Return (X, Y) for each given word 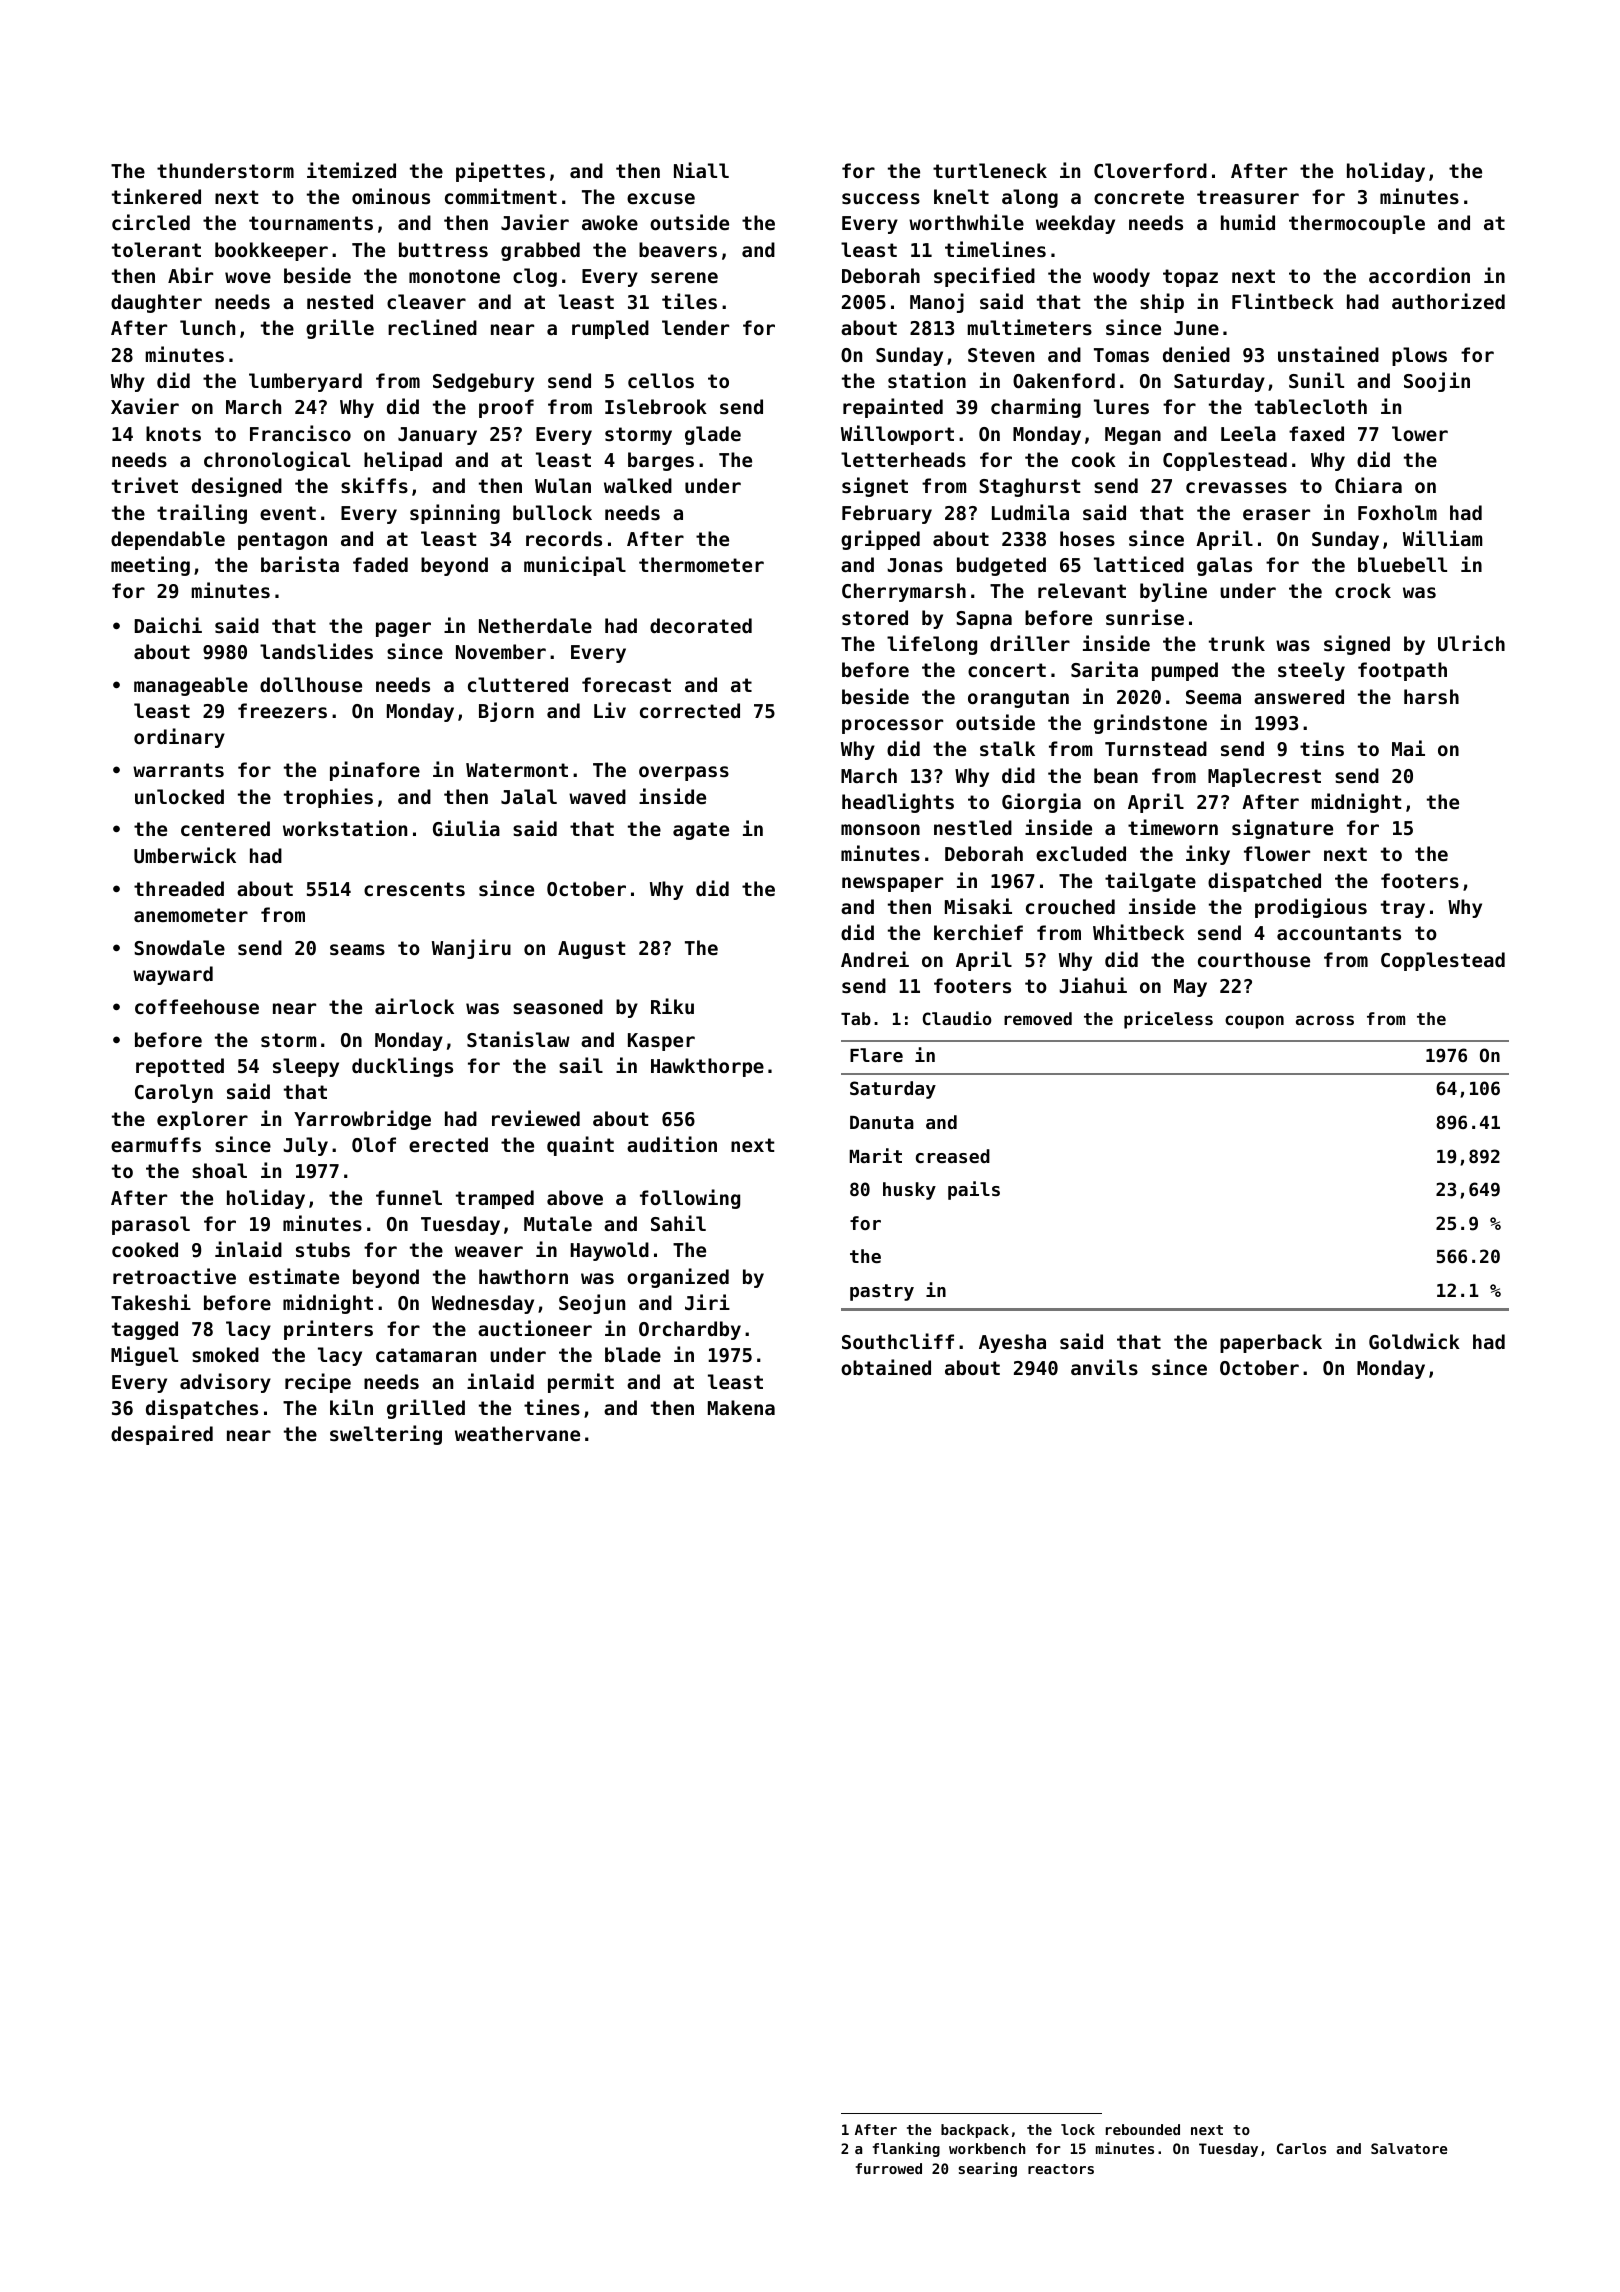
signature (1282, 829)
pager (403, 629)
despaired (162, 1435)
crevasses (1236, 488)
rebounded (1143, 2129)
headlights (898, 803)
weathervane (517, 1433)
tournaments (311, 223)
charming (1036, 408)
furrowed (889, 2168)
